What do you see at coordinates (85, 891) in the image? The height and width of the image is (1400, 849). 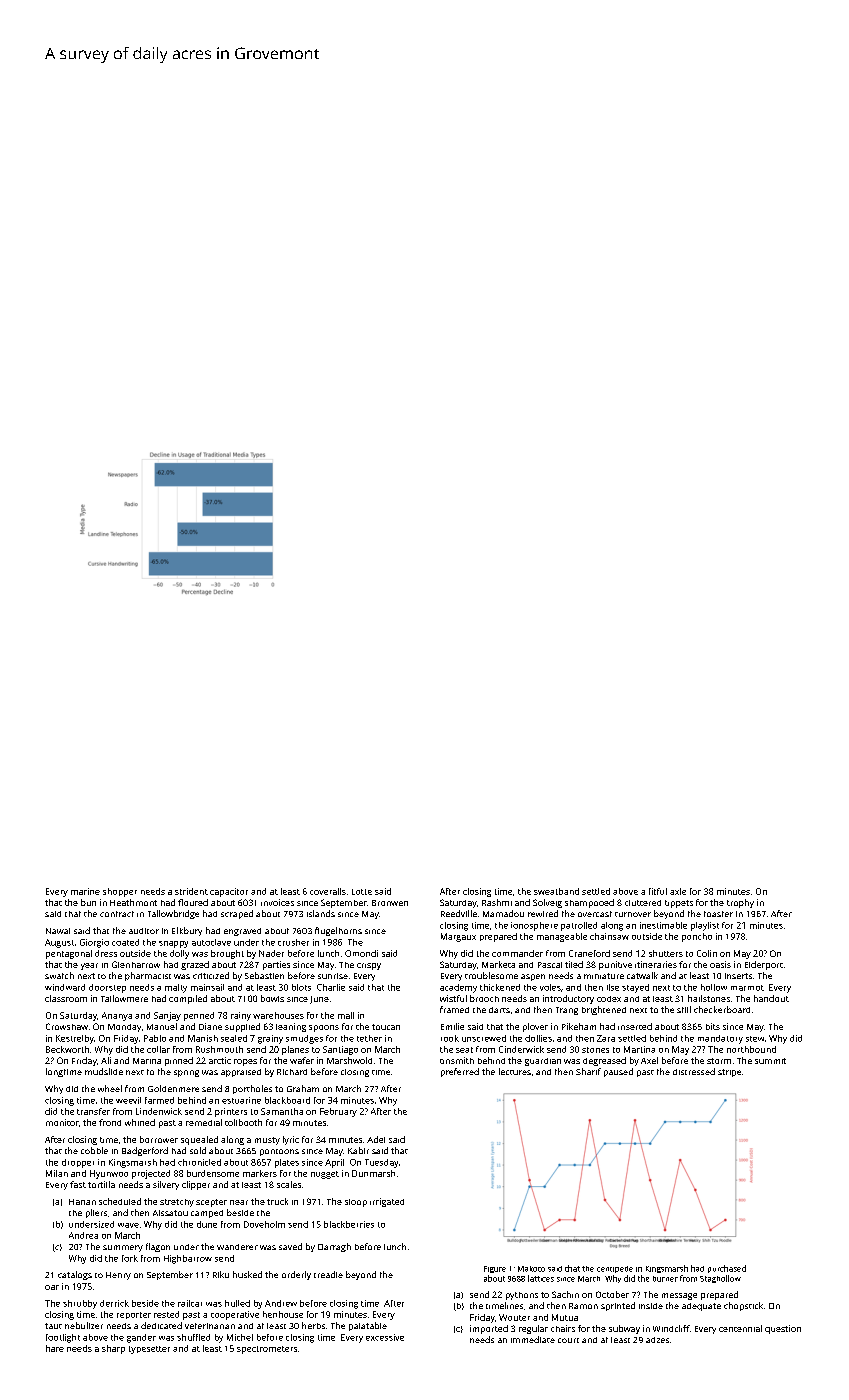 I see `marine` at bounding box center [85, 891].
